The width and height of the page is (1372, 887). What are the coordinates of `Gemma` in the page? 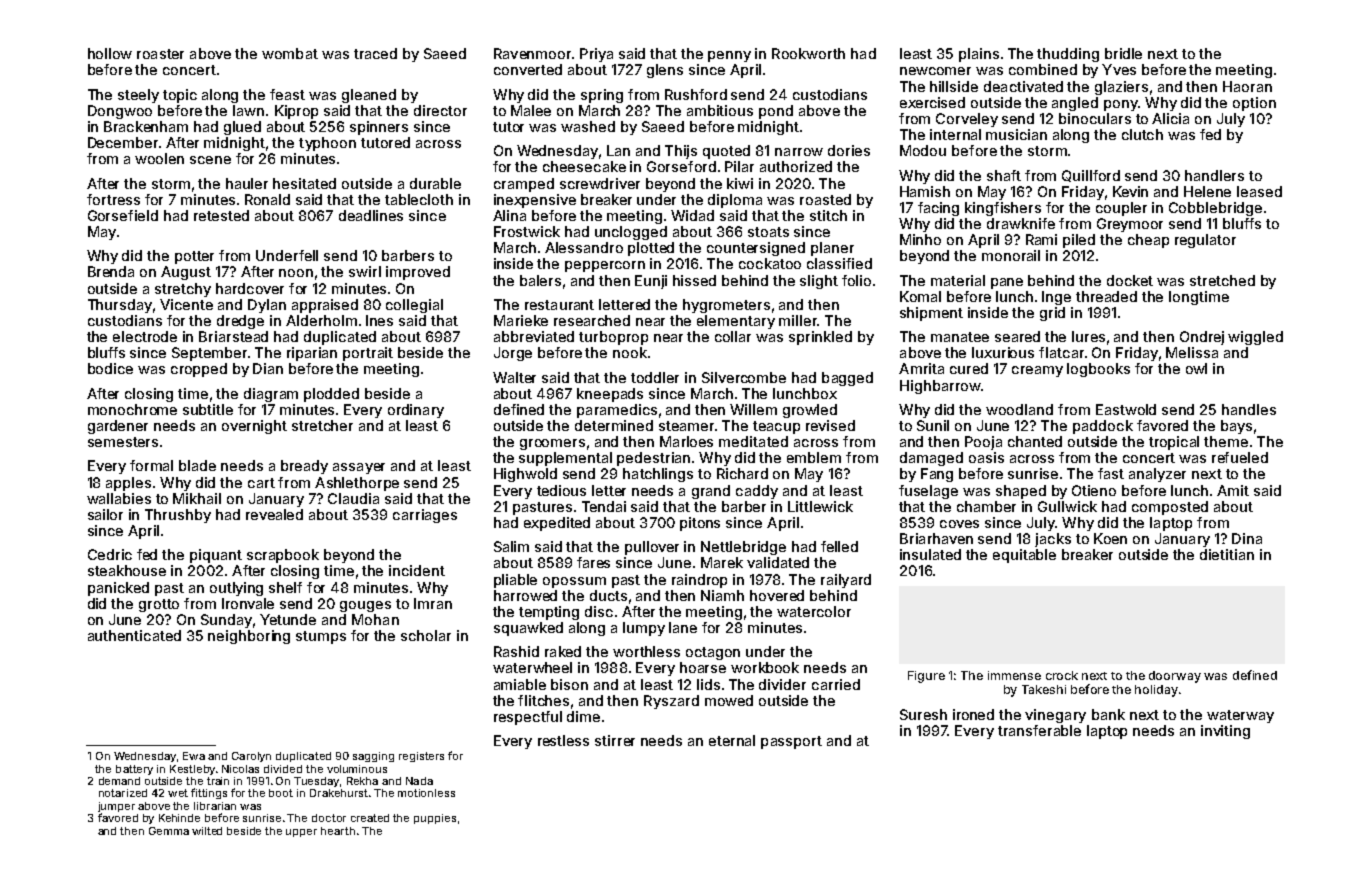 It's located at (169, 831).
